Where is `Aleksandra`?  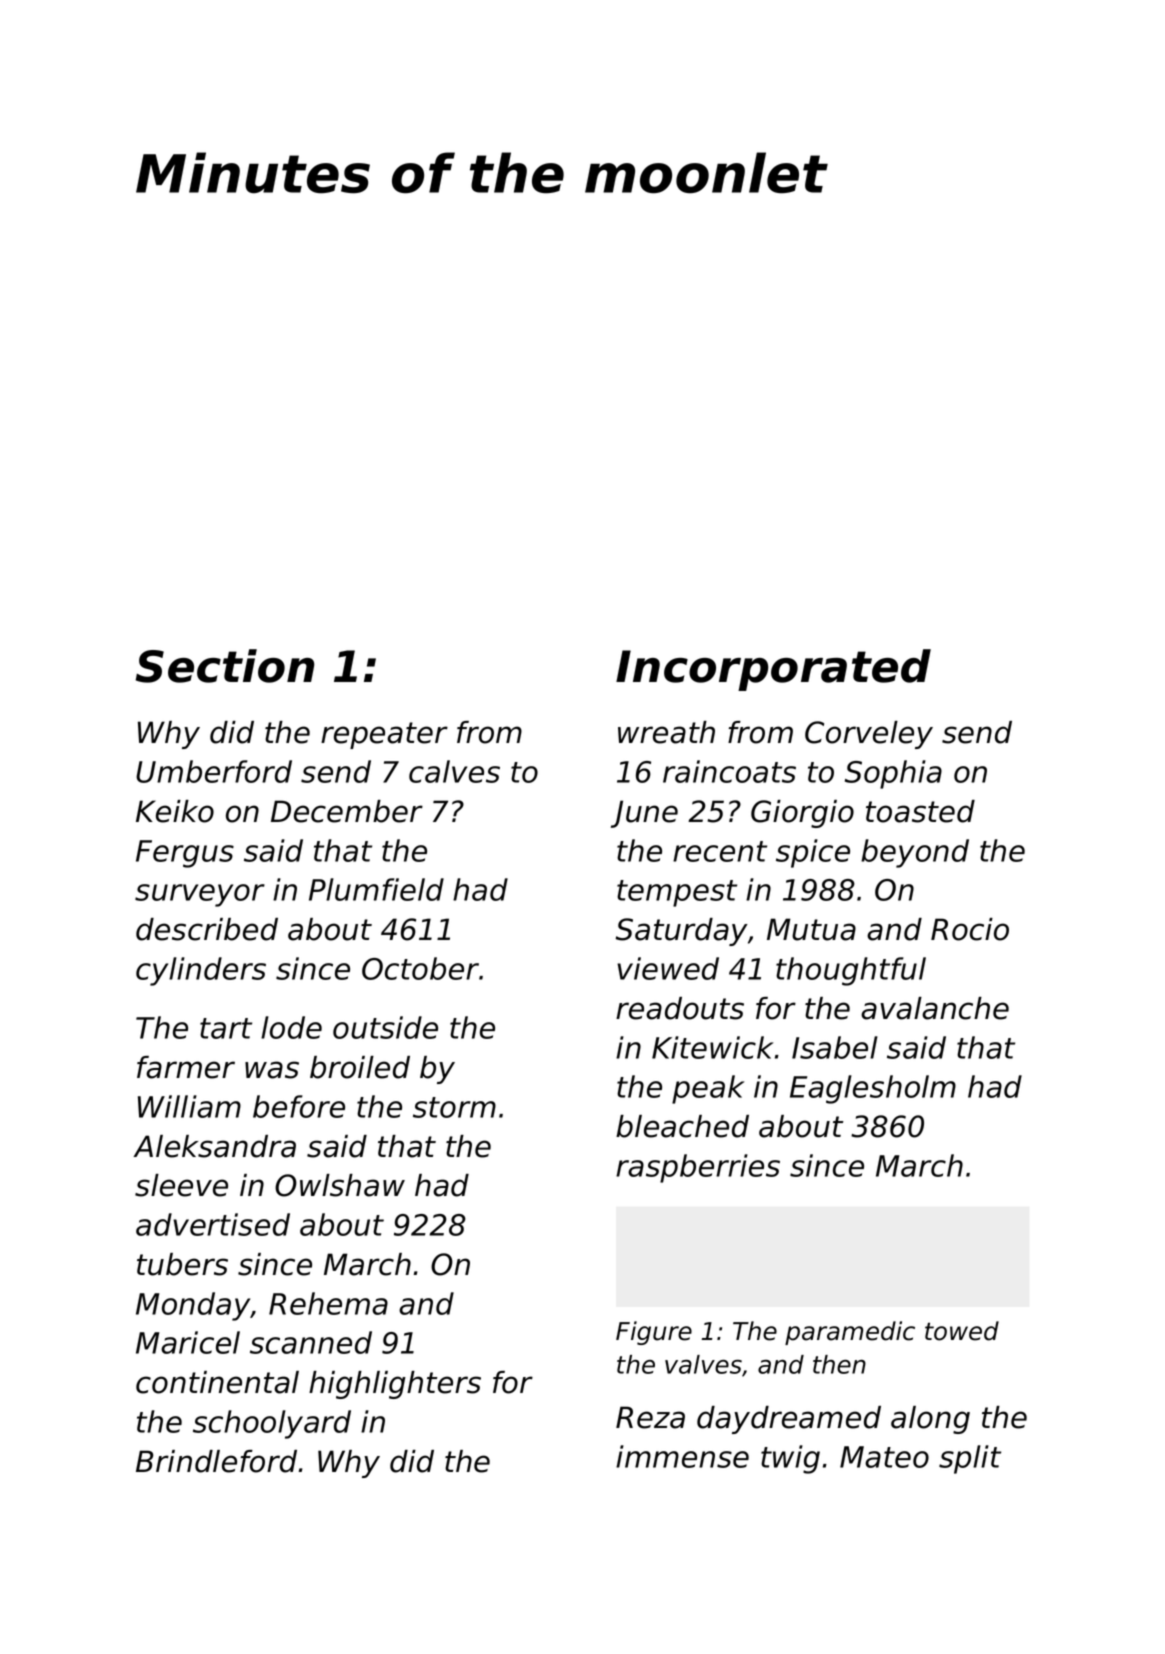
Aleksandra is located at coordinates (214, 1146).
